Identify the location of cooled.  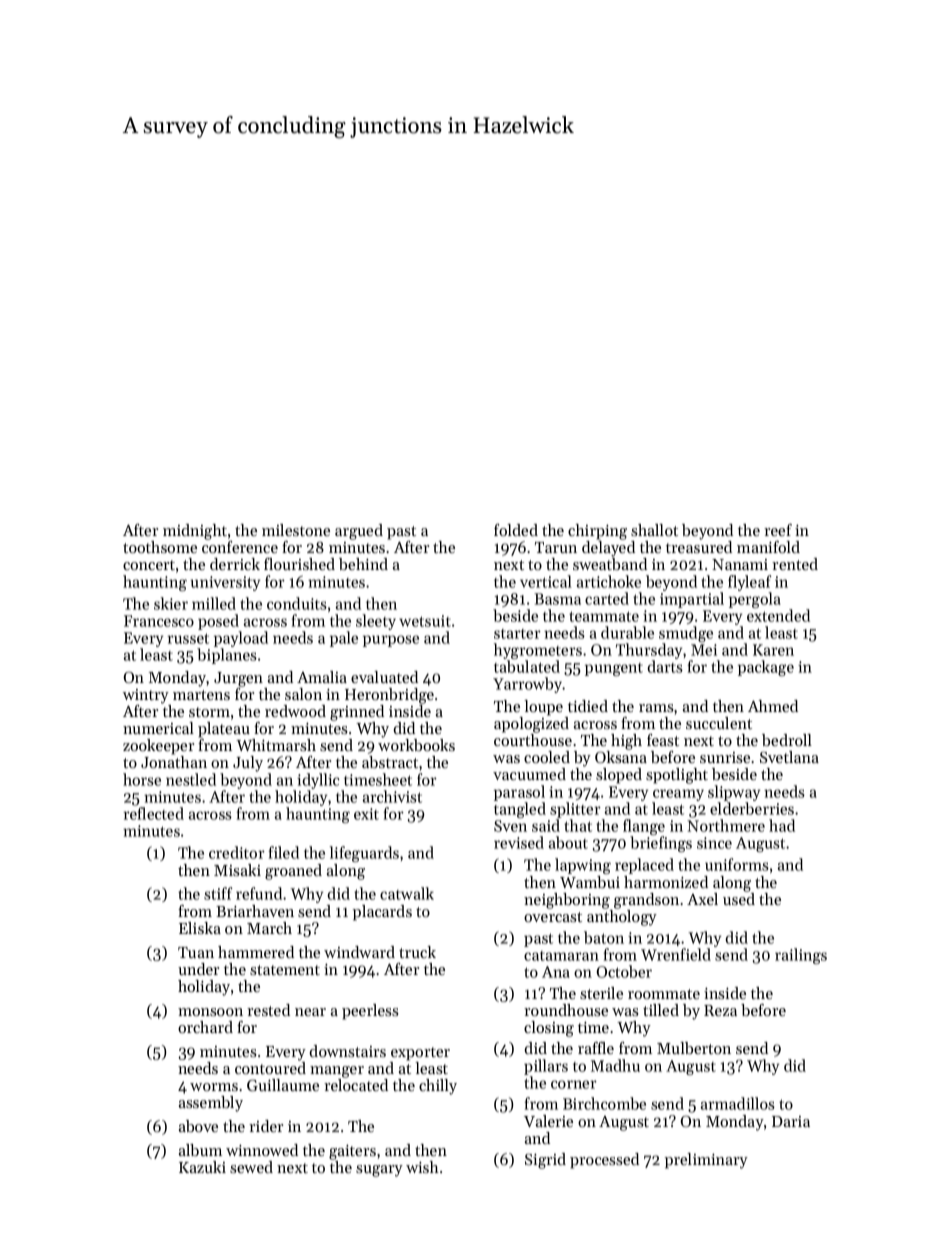
(547, 757).
